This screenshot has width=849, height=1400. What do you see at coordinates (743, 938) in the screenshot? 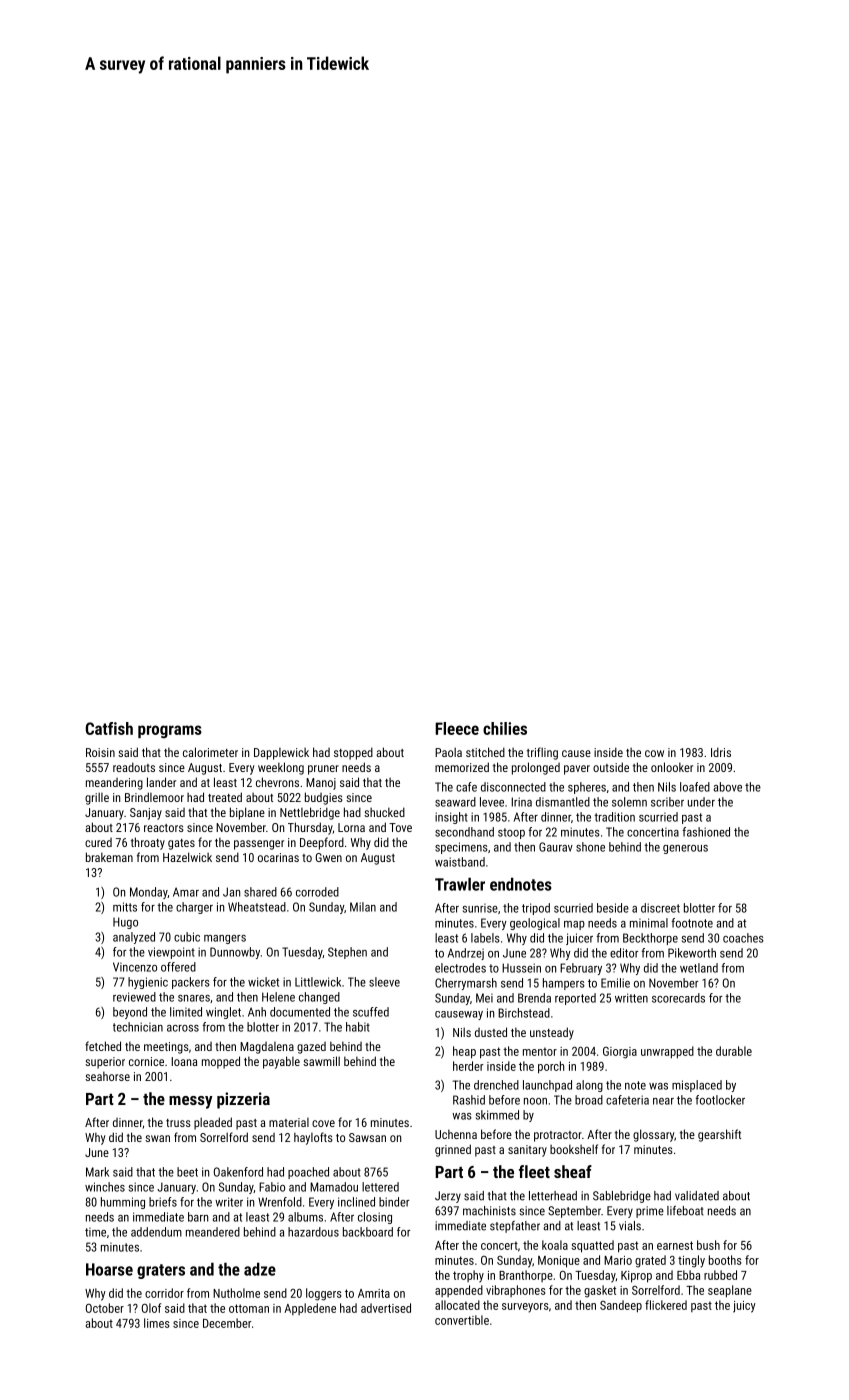
I see `coaches` at bounding box center [743, 938].
